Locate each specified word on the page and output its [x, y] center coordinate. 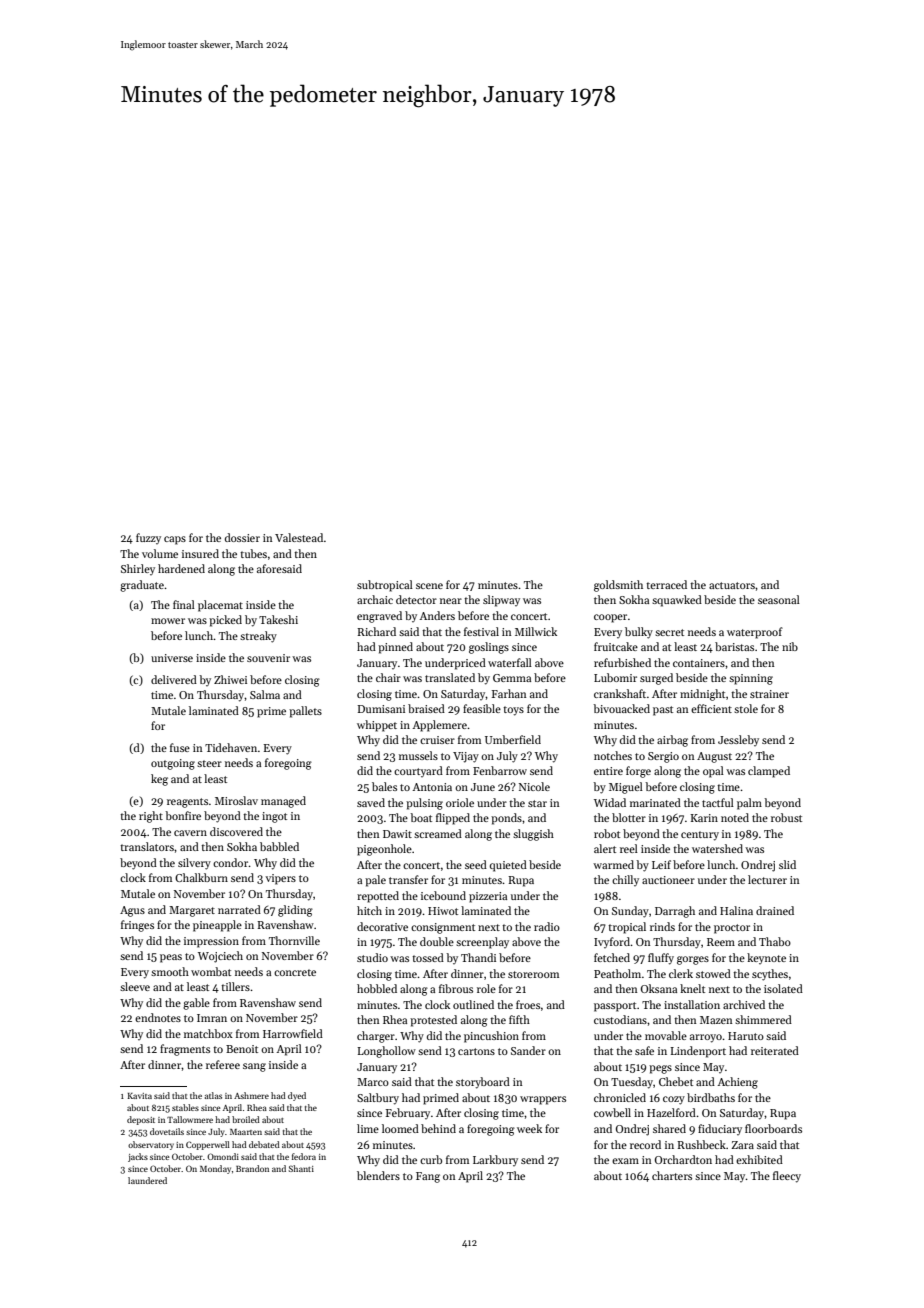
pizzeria [488, 897]
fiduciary [720, 1129]
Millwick [536, 631]
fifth [519, 1019]
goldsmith [618, 586]
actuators [732, 585]
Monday [215, 1169]
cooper [610, 618]
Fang [428, 1177]
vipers [281, 879]
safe [644, 1050]
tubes [253, 553]
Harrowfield [293, 1033]
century [700, 836]
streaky [258, 637]
